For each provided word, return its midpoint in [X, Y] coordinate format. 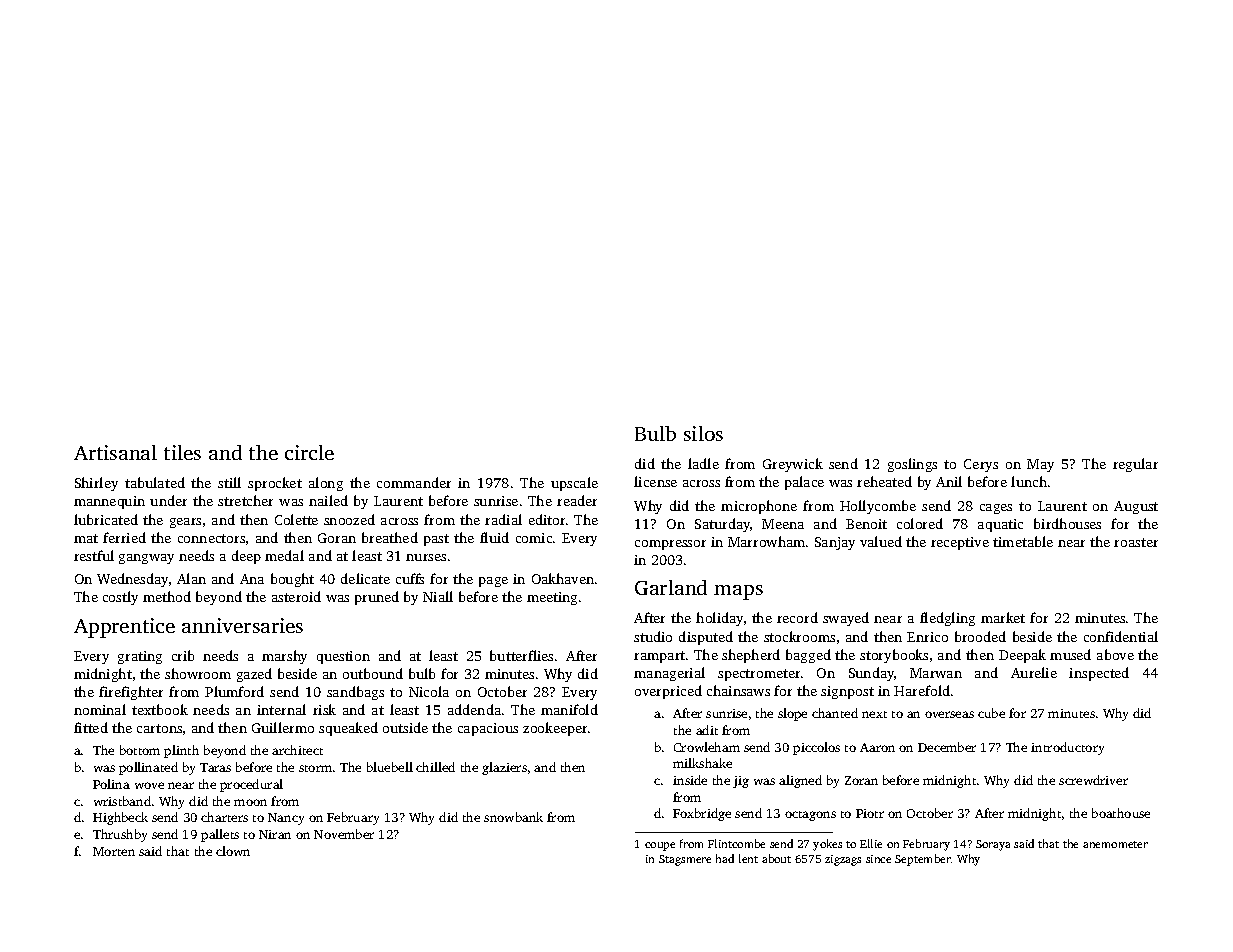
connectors [211, 538]
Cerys [981, 465]
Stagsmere [685, 860]
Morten [114, 851]
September [923, 860]
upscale [574, 484]
